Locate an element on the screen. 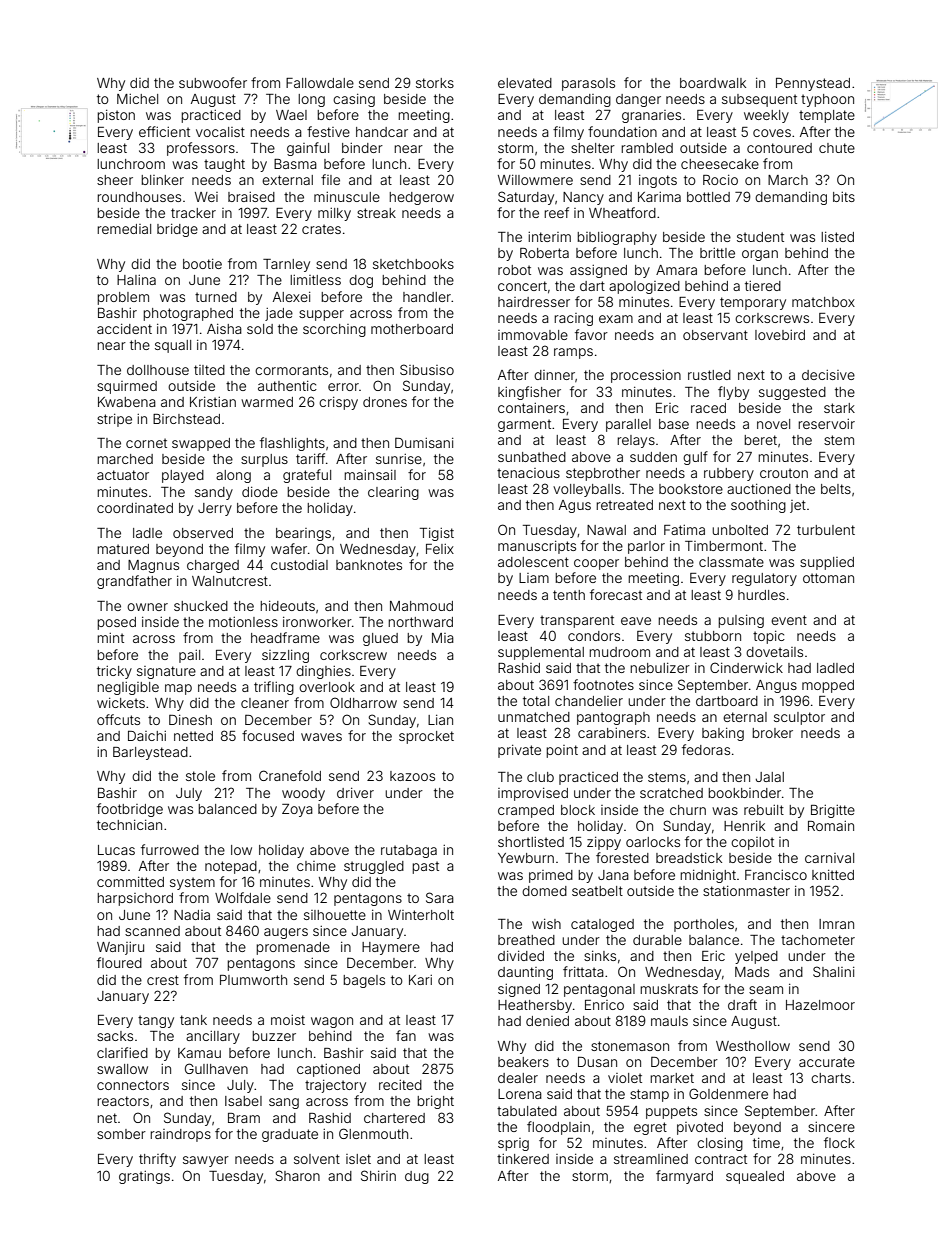  Amara is located at coordinates (676, 270).
